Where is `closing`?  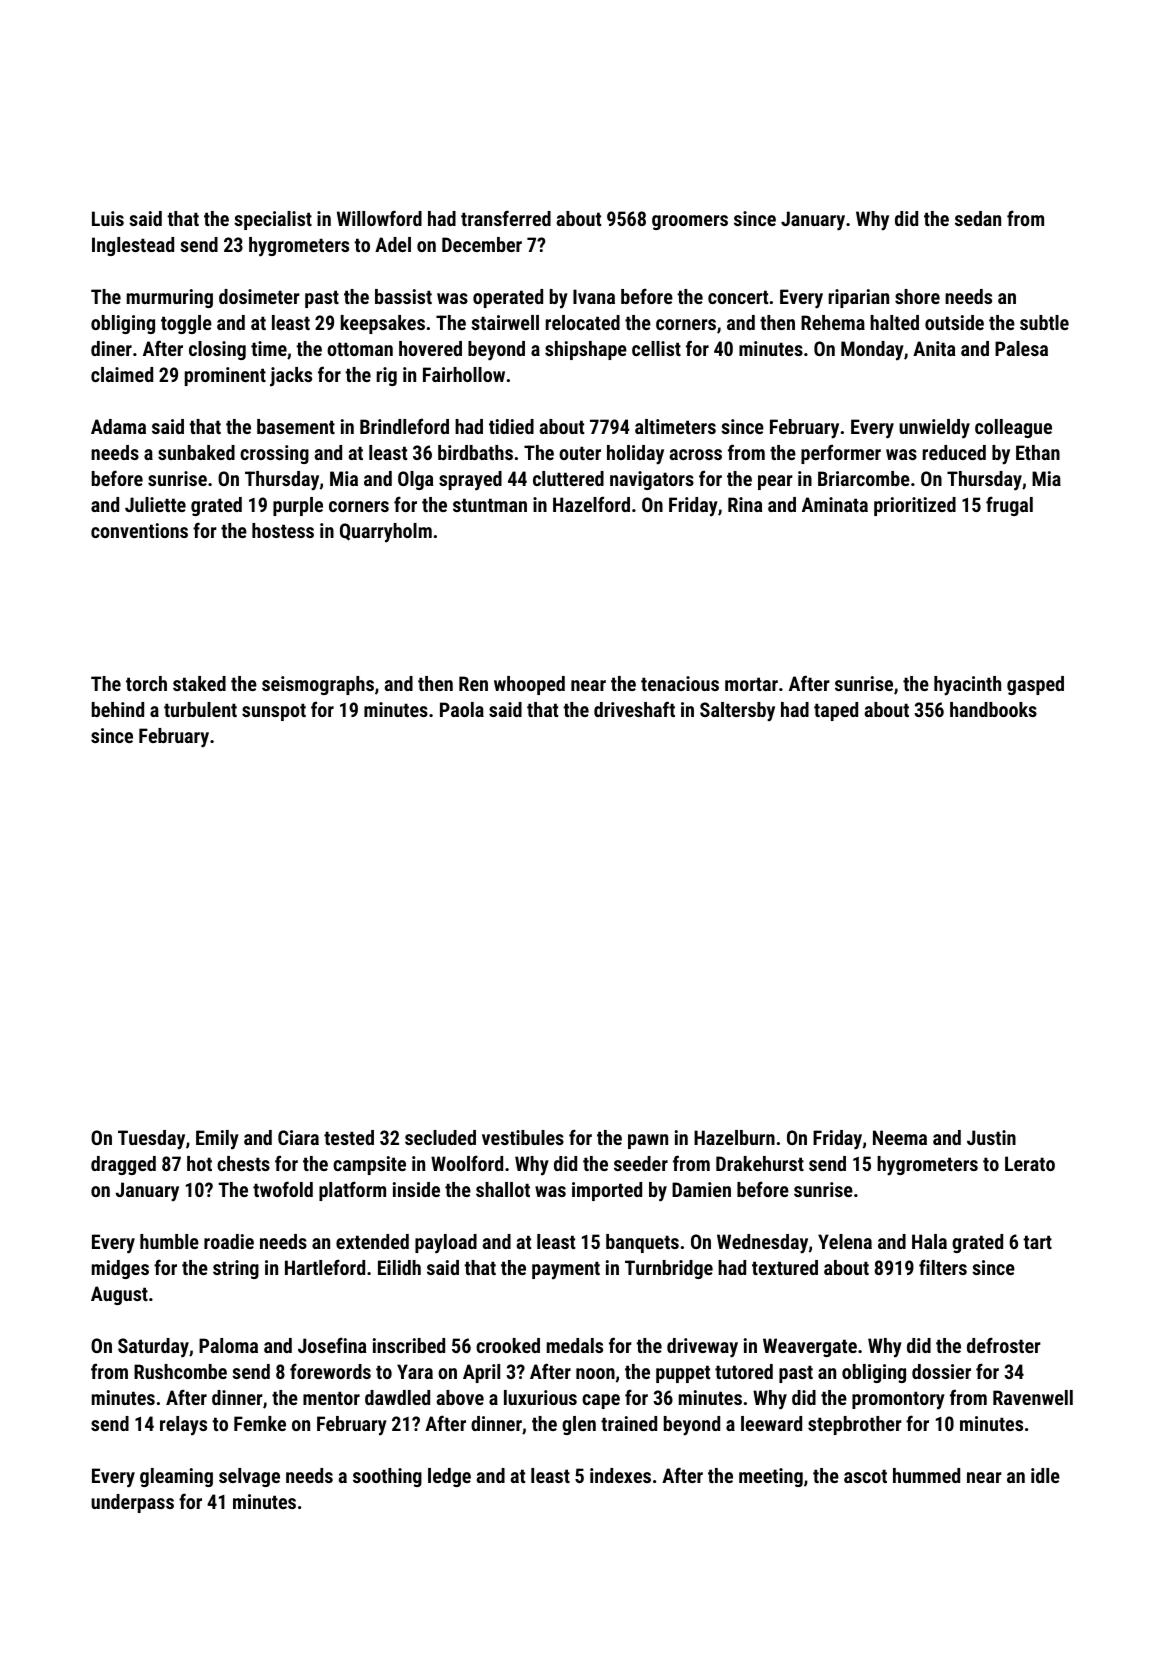
closing is located at coordinates (217, 350).
